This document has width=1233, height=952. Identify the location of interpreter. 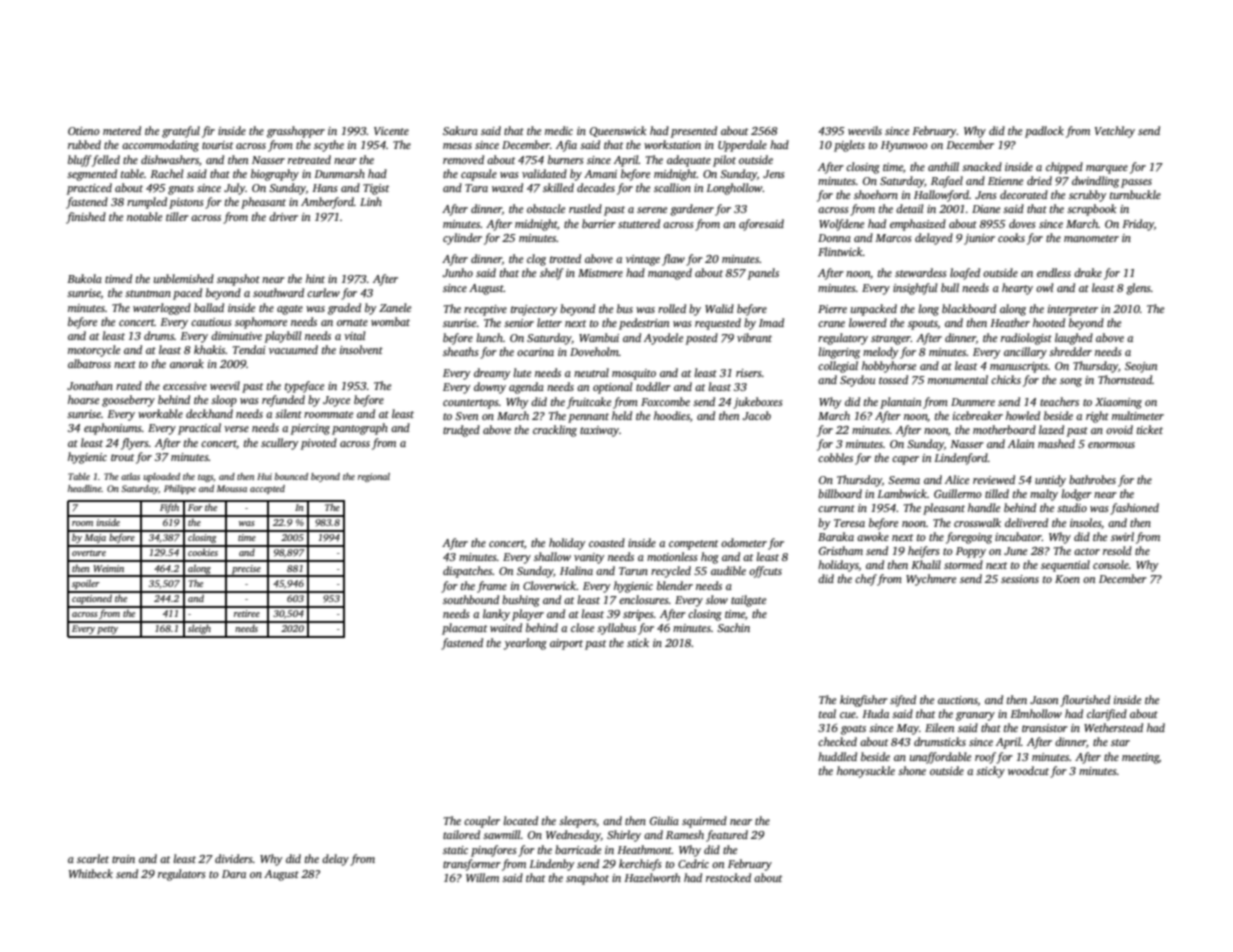
(1073, 310).
